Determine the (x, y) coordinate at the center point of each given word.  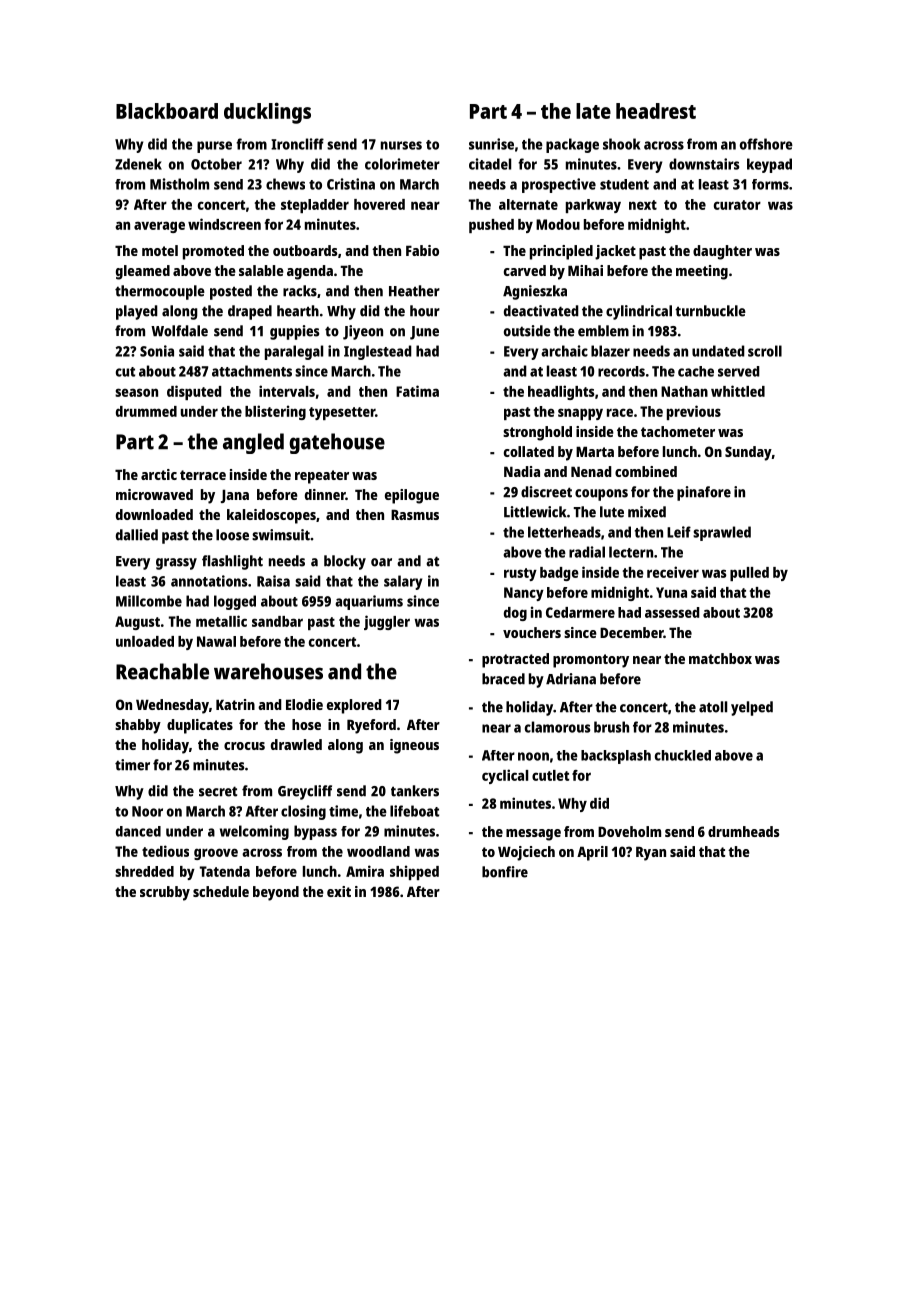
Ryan (651, 853)
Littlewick (535, 512)
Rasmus (415, 514)
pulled (749, 574)
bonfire (505, 872)
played (137, 312)
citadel (490, 164)
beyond (276, 893)
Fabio (422, 250)
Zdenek (138, 164)
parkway (593, 206)
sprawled (722, 533)
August (137, 623)
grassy (176, 564)
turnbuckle (710, 311)
